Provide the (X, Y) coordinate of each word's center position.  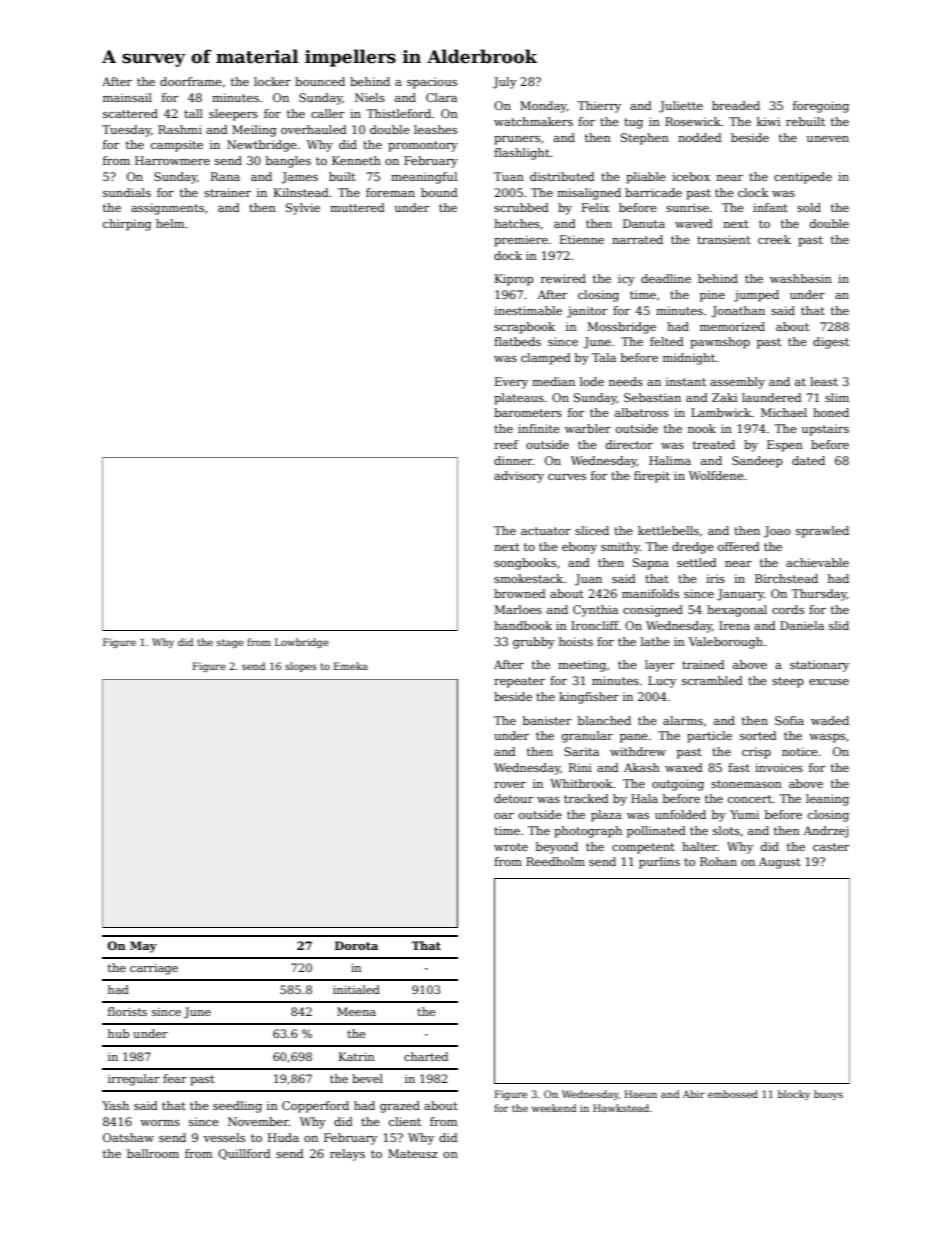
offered (739, 546)
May (143, 947)
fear (175, 1078)
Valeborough (725, 643)
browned (520, 593)
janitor (587, 312)
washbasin (801, 278)
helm (170, 223)
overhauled (314, 129)
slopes (301, 667)
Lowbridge (302, 643)
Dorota (356, 945)
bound (439, 192)
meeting (582, 666)
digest (831, 343)
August (780, 863)
